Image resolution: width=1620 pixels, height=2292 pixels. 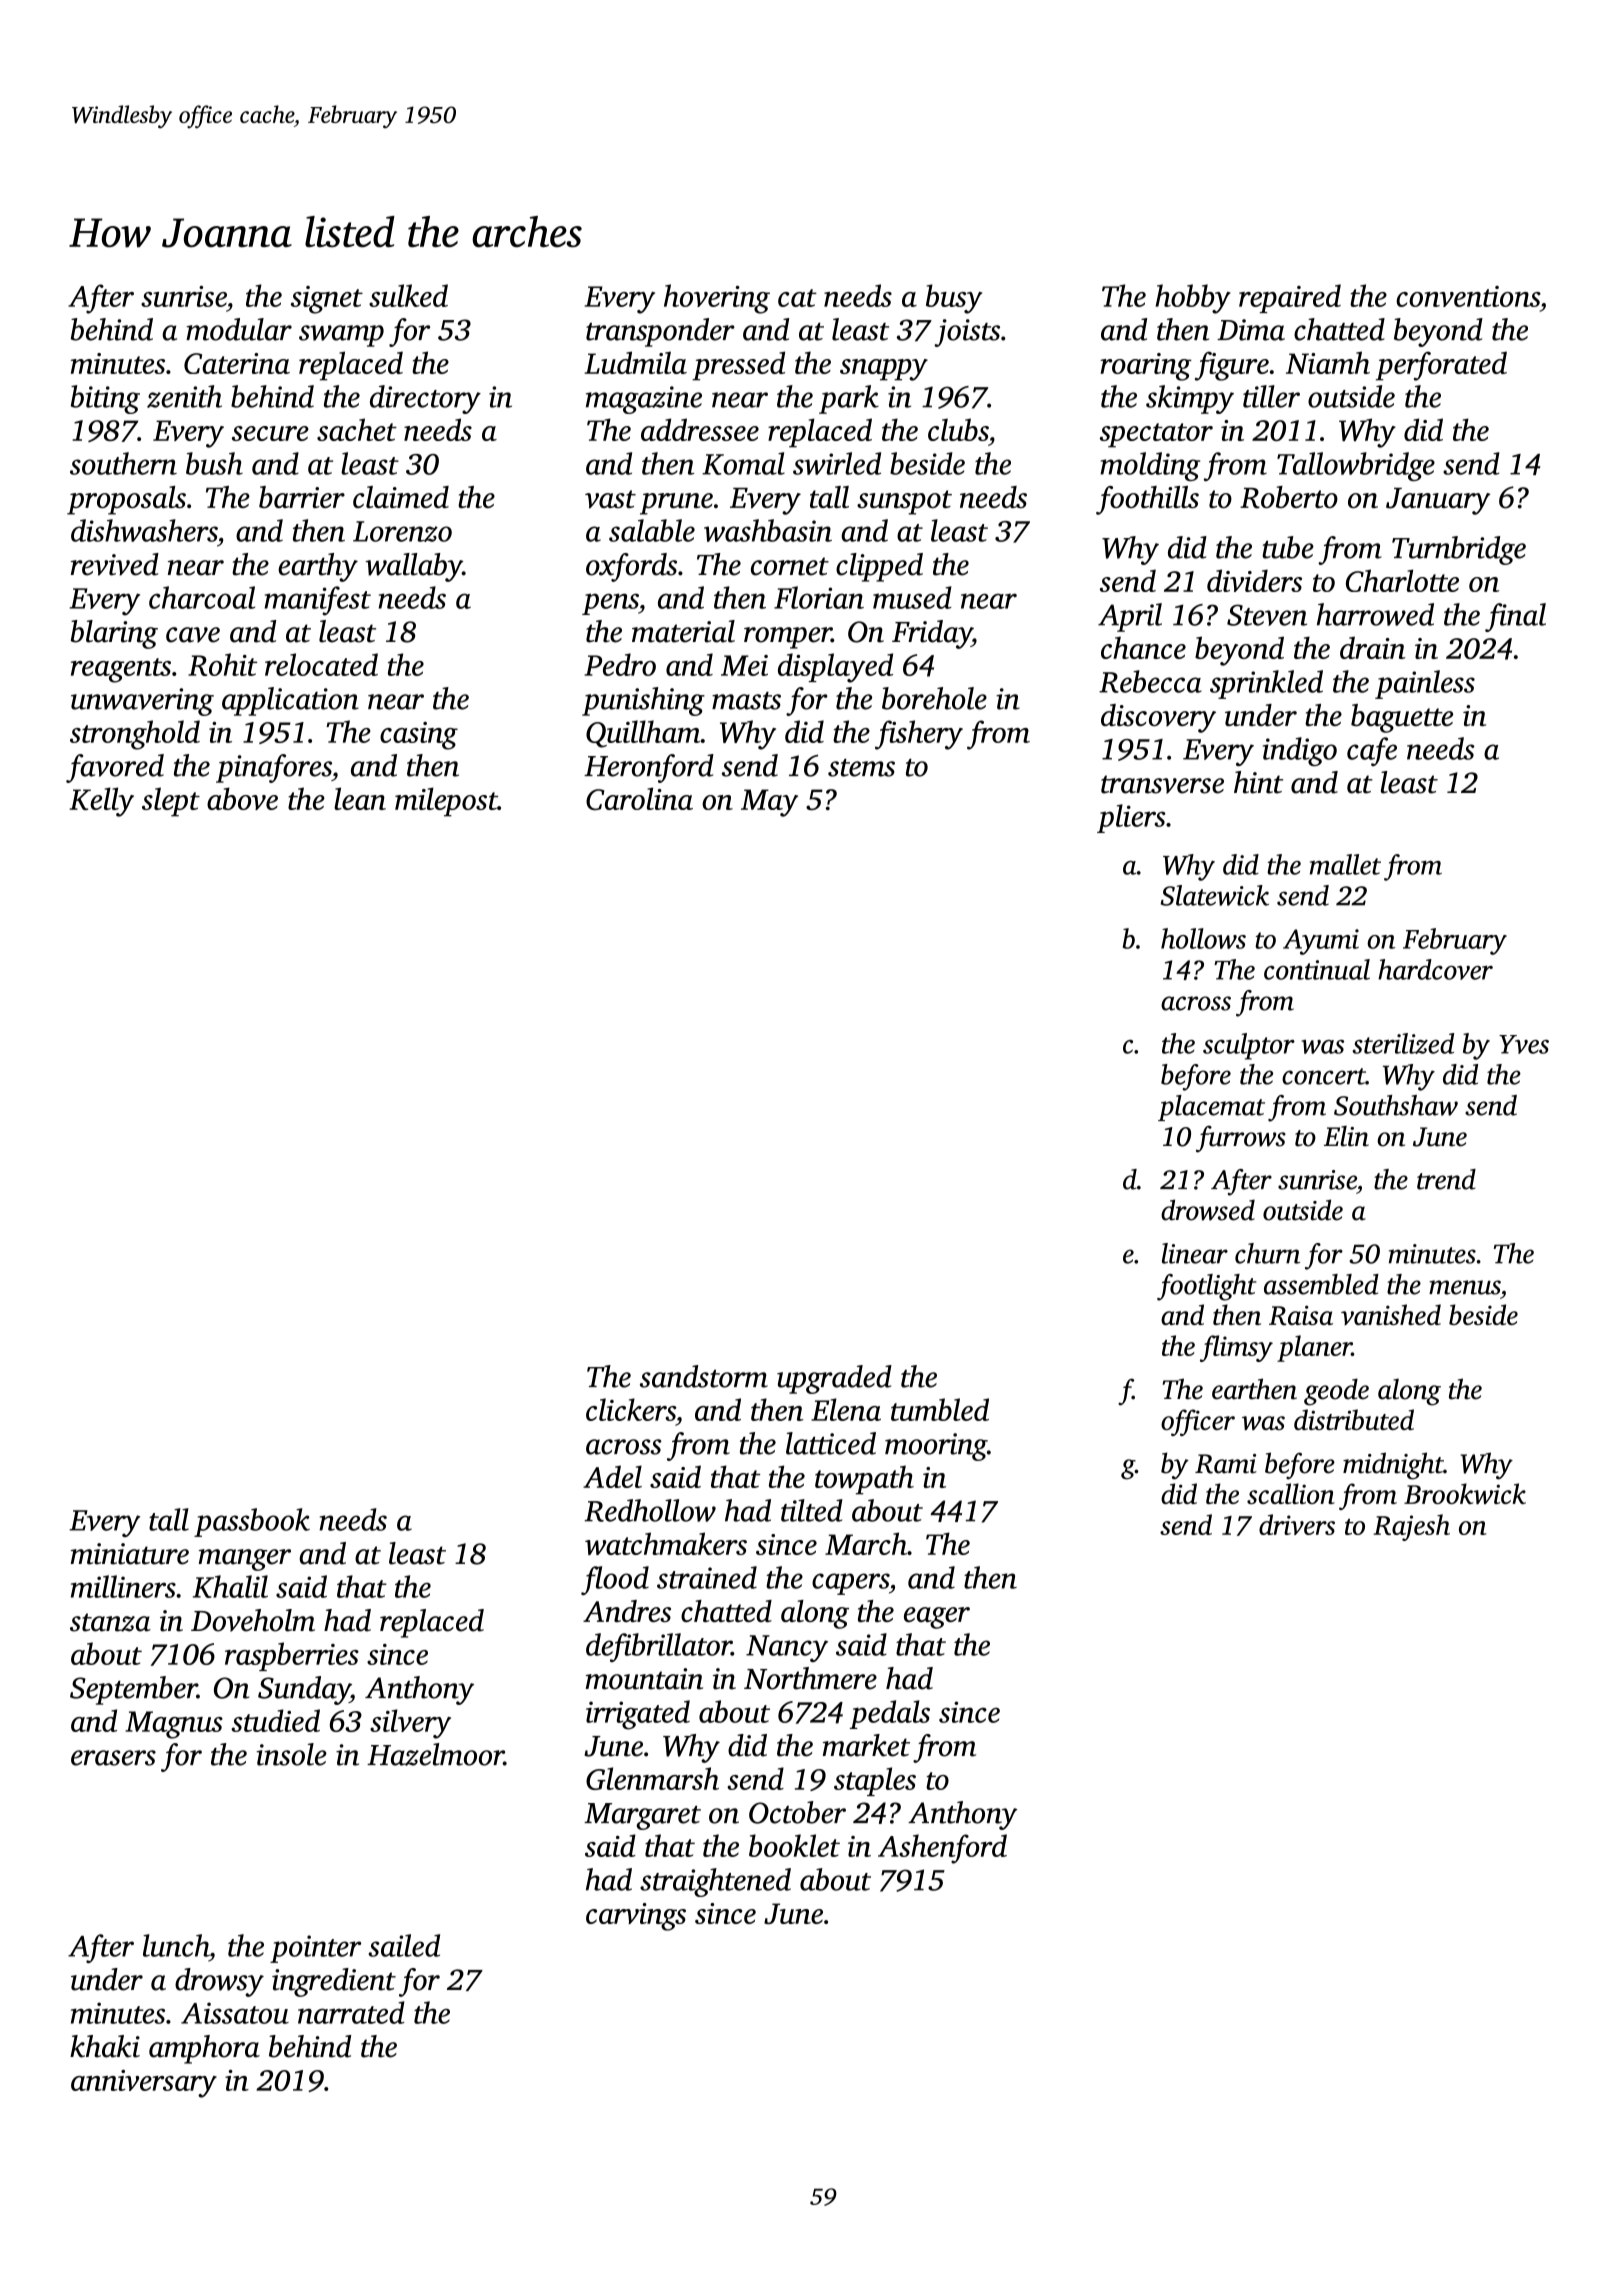 What do you see at coordinates (135, 735) in the screenshot?
I see `stronghold` at bounding box center [135, 735].
